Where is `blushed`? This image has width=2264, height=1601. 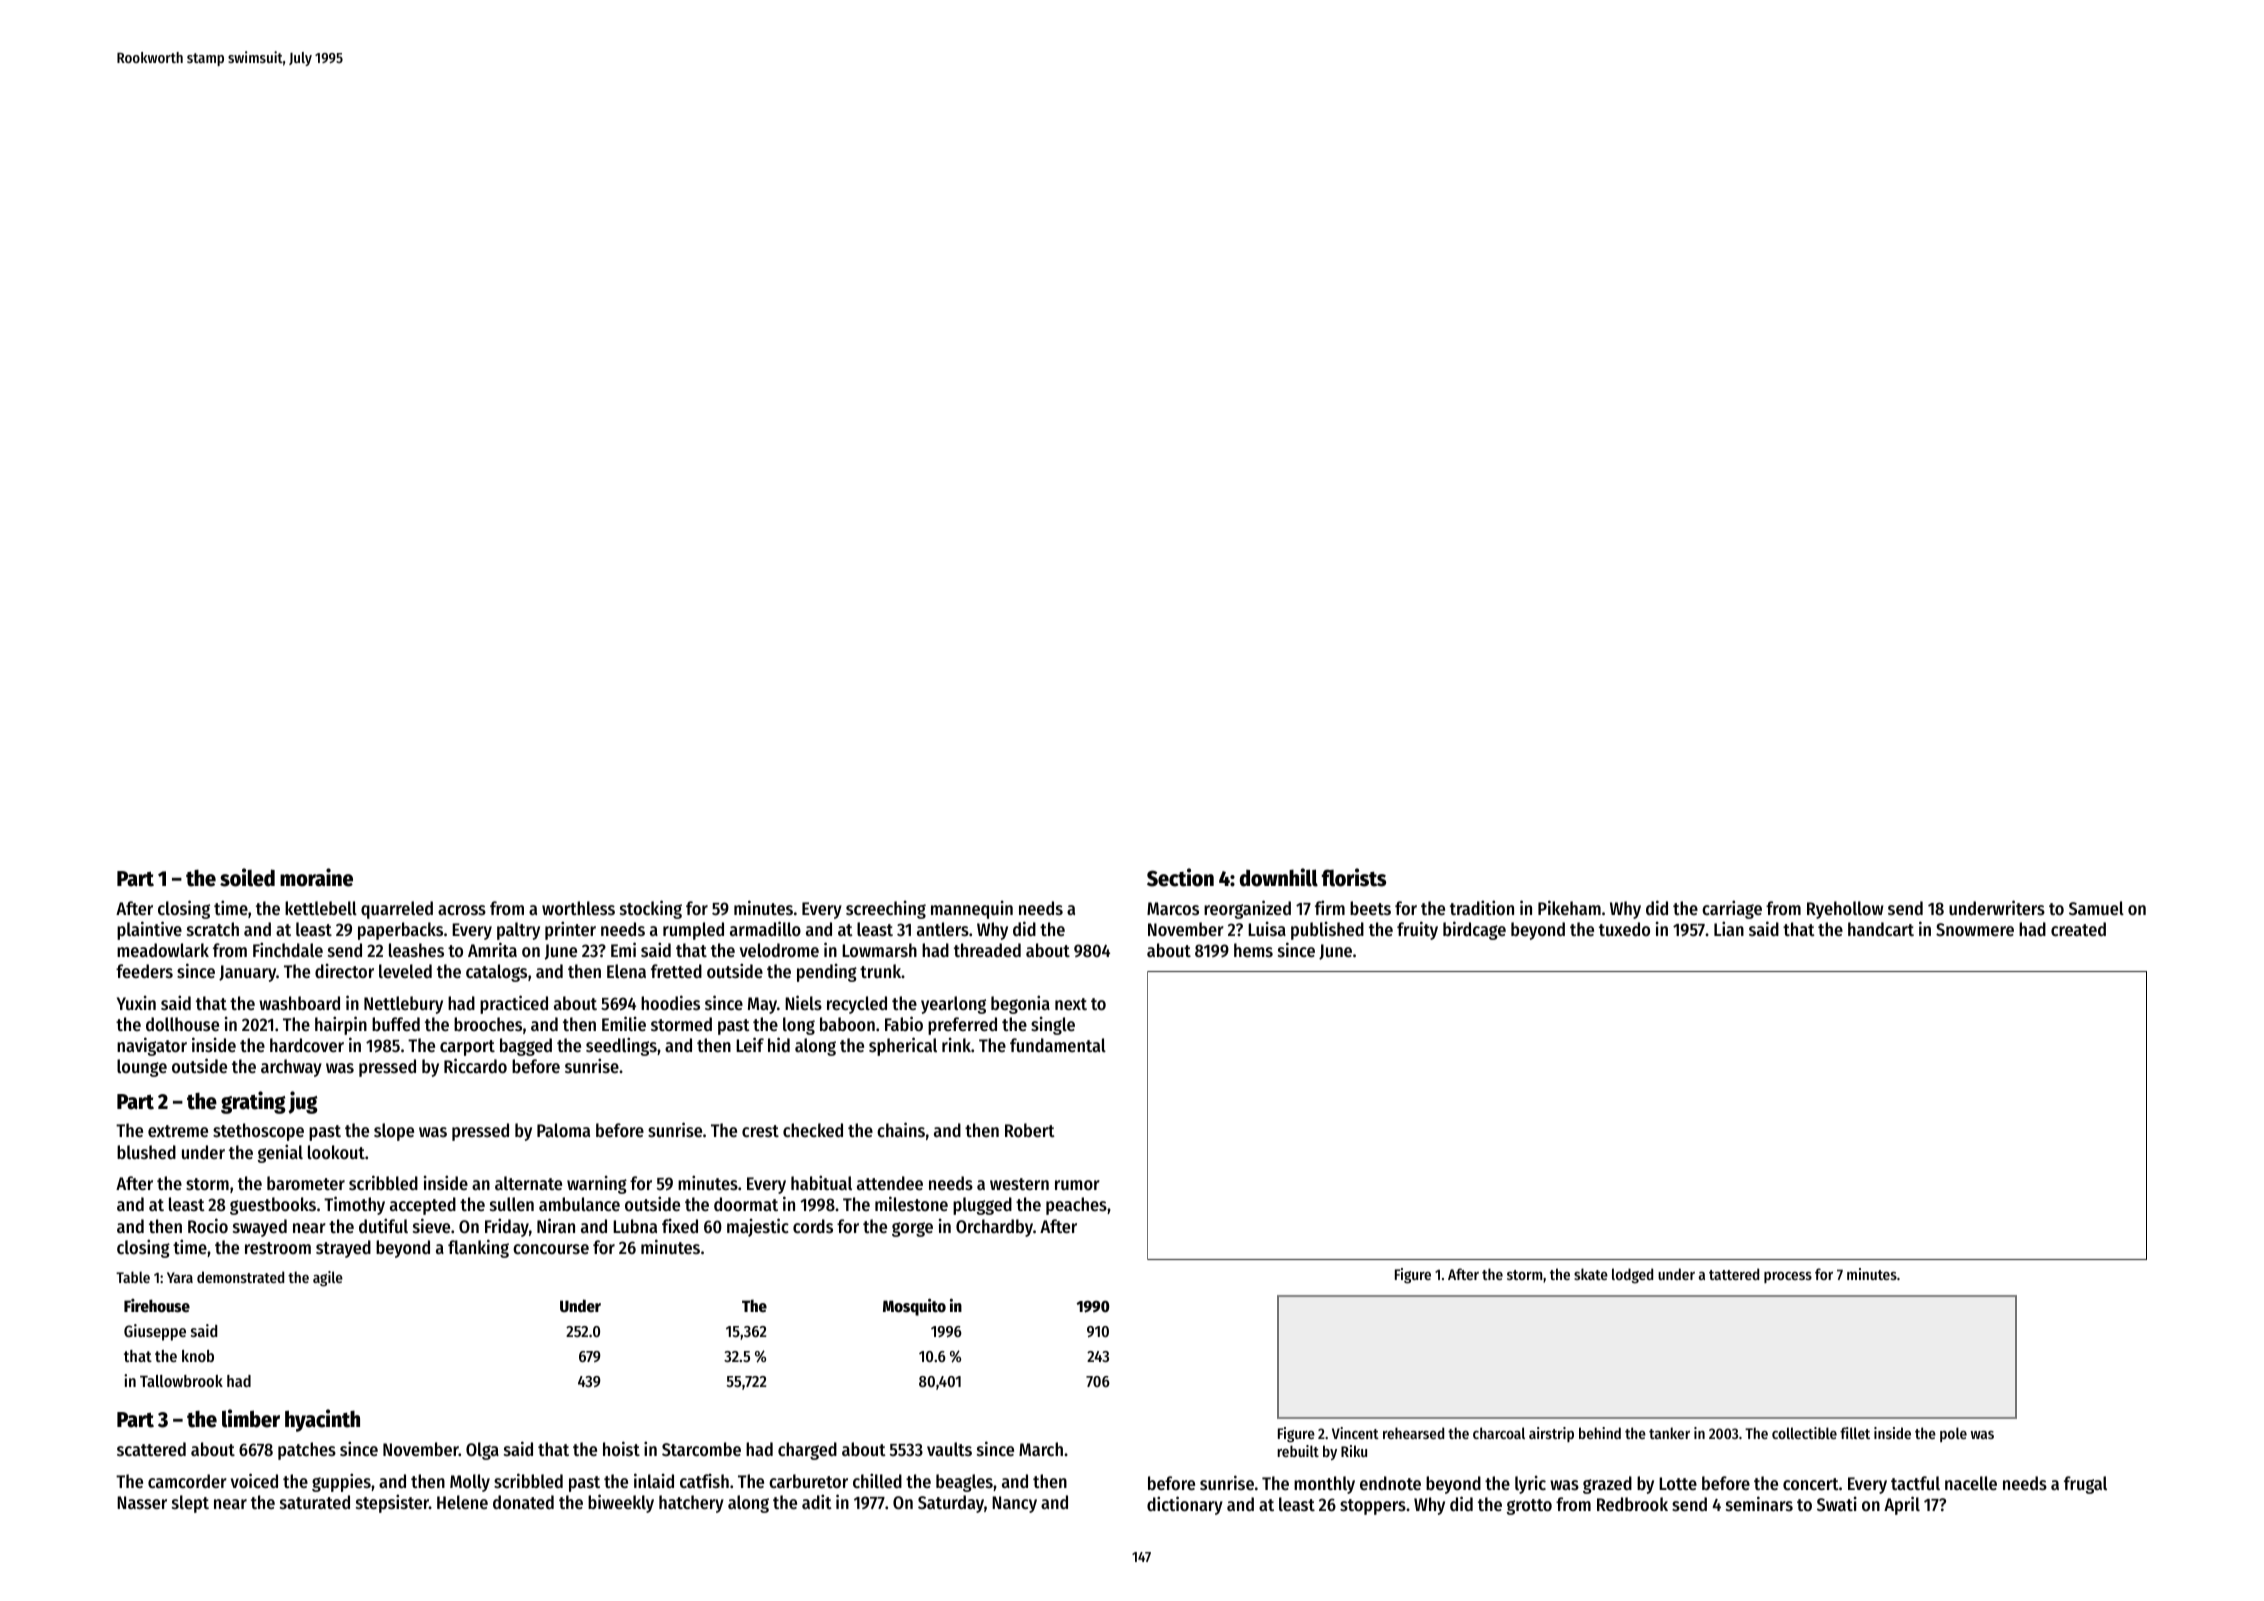 blushed is located at coordinates (146, 1152).
